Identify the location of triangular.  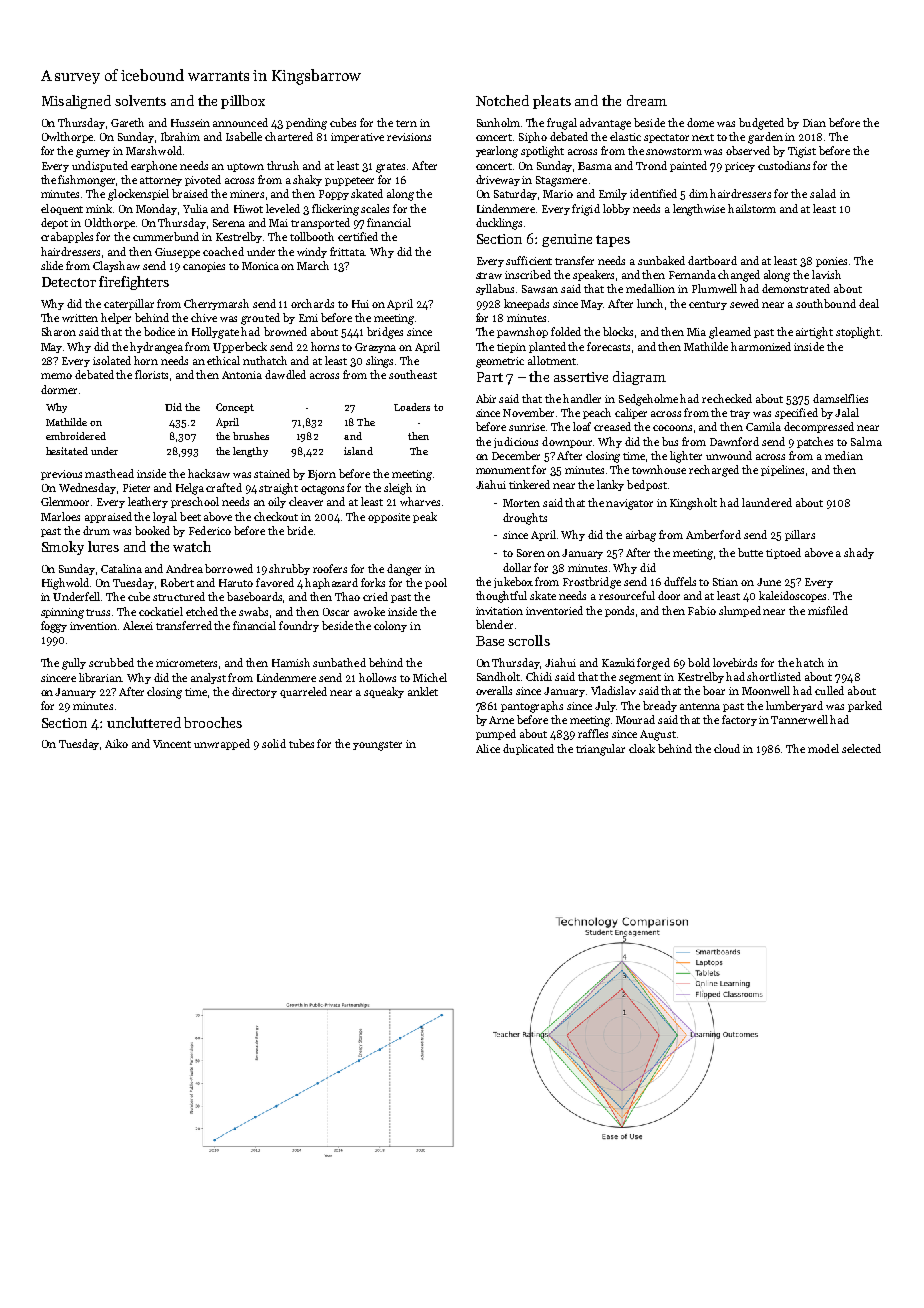
(600, 750).
